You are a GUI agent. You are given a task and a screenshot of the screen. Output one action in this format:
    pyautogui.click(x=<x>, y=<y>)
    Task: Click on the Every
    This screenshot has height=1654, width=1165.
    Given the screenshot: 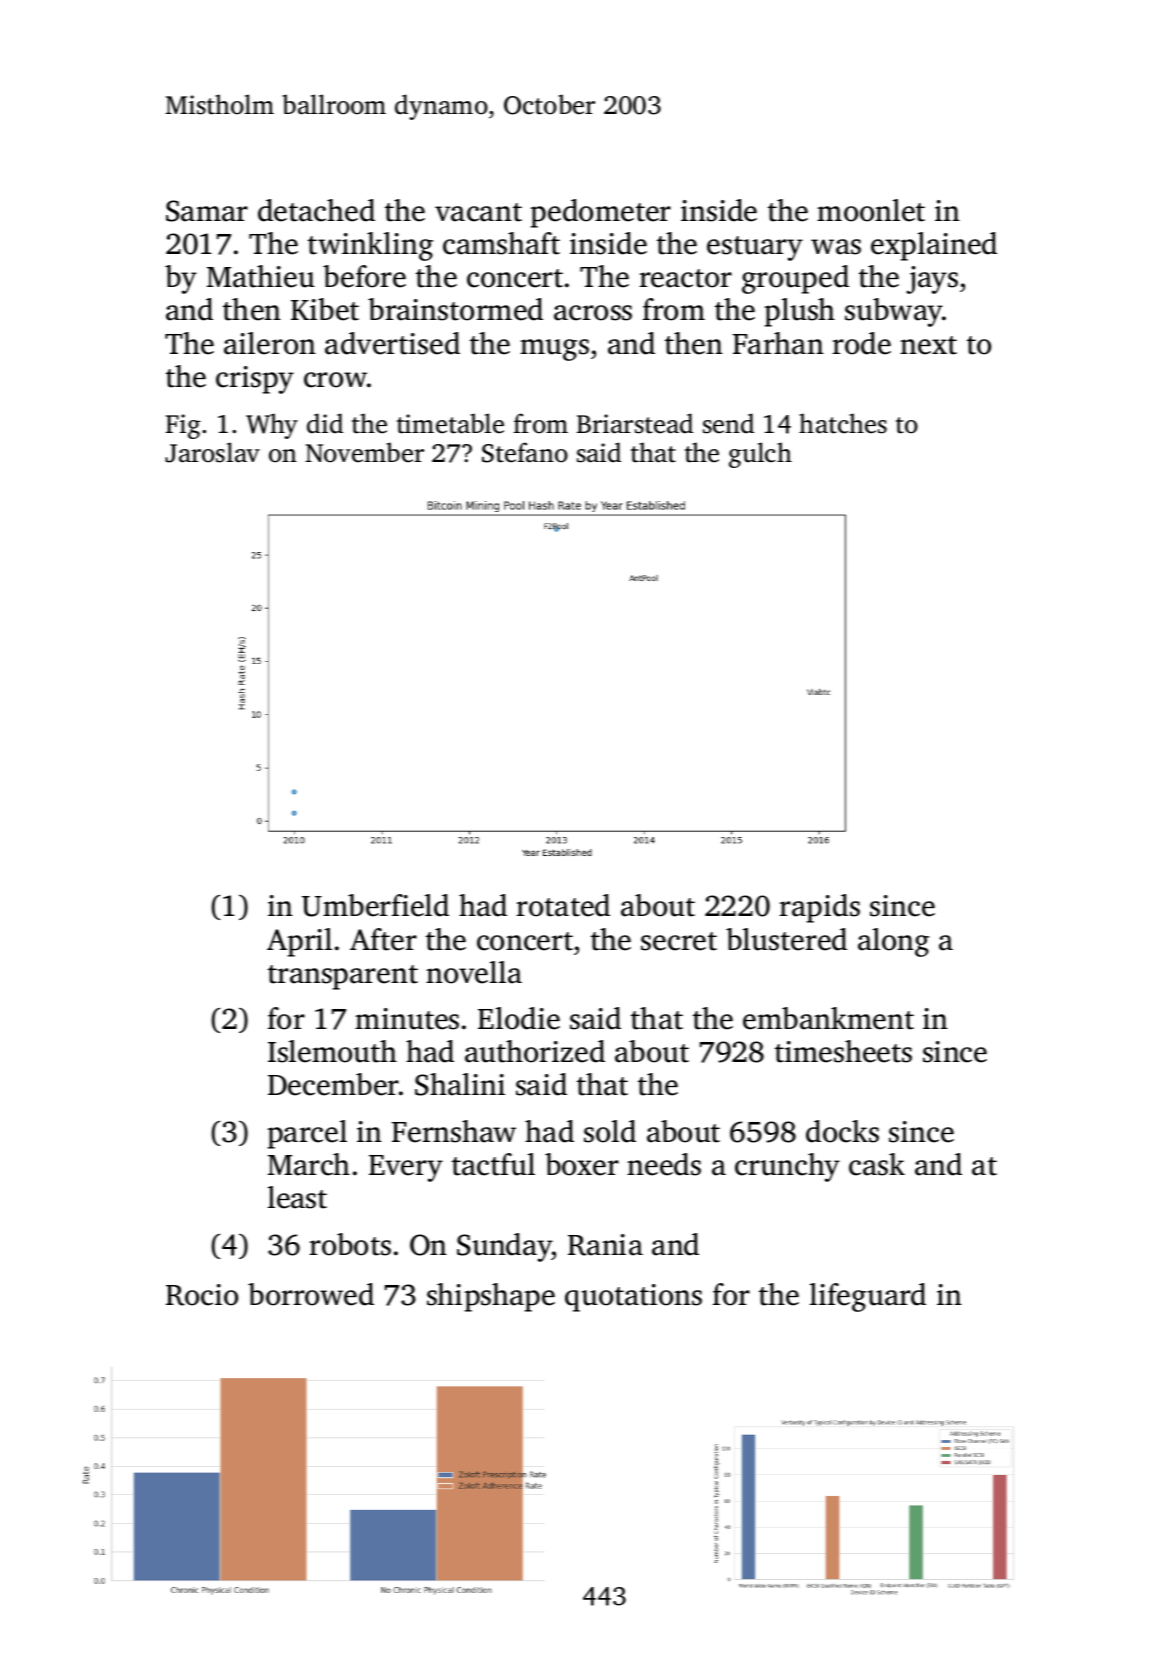 What is the action you would take?
    pyautogui.click(x=406, y=1168)
